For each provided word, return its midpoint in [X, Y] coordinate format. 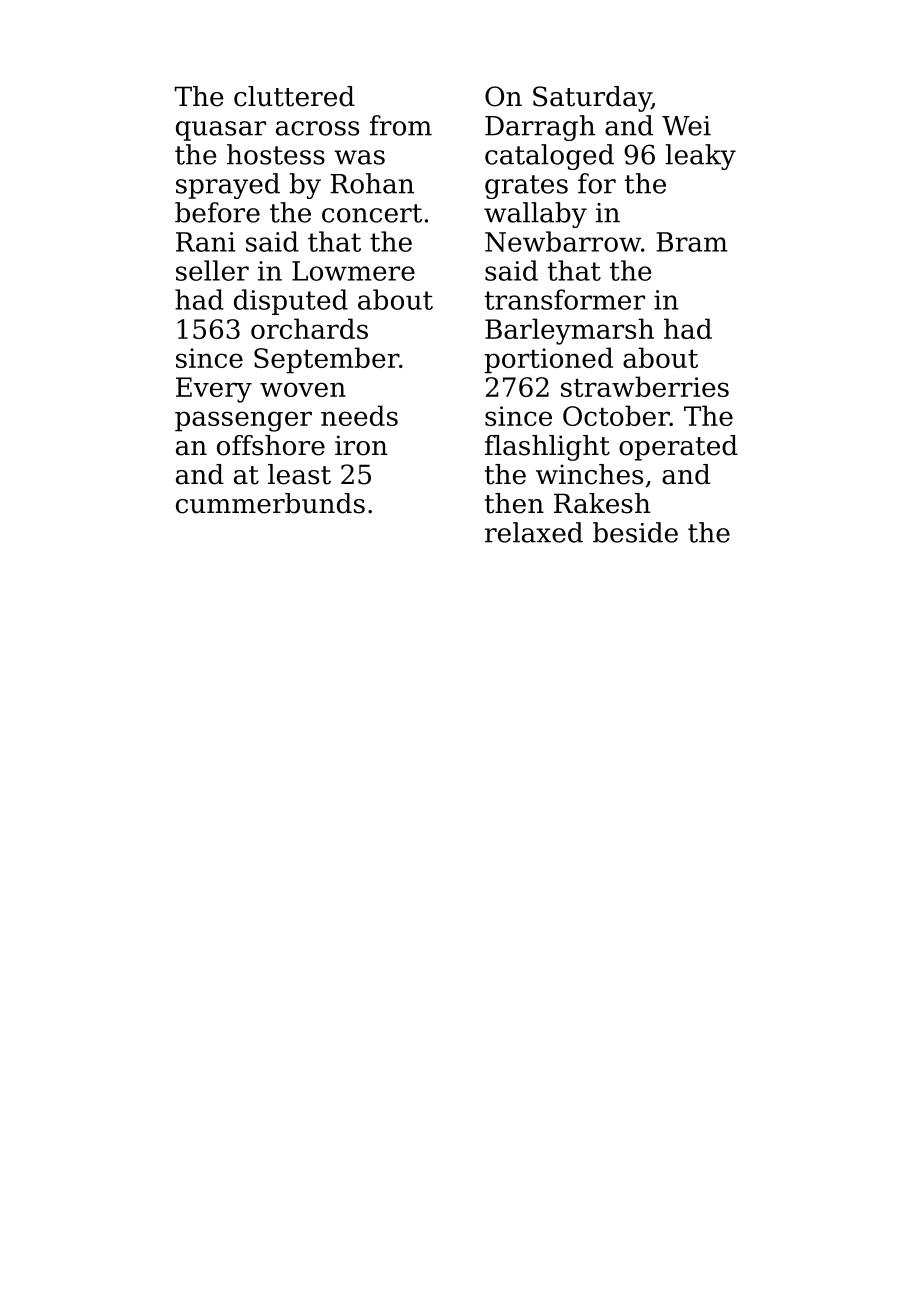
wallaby [535, 215]
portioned [549, 360]
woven [303, 389]
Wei [686, 126]
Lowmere [353, 271]
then [514, 503]
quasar [221, 131]
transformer [565, 299]
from [401, 125]
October [616, 415]
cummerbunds [270, 503]
